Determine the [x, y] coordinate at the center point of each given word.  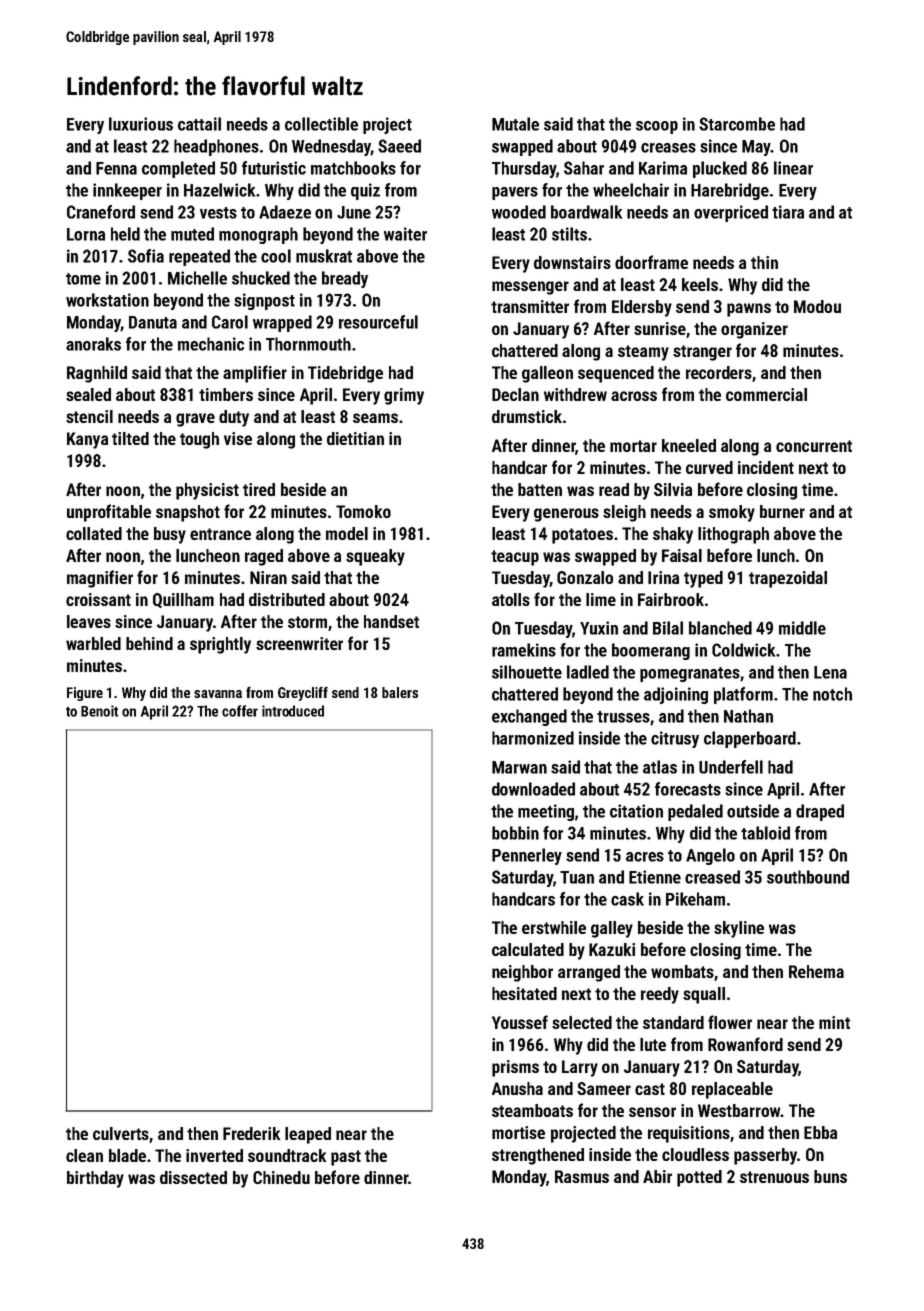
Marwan [519, 767]
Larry [580, 1068]
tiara [788, 212]
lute [653, 1044]
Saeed [399, 146]
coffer [240, 711]
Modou [817, 306]
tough [199, 440]
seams [375, 418]
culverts [121, 1133]
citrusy [675, 739]
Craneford [101, 212]
